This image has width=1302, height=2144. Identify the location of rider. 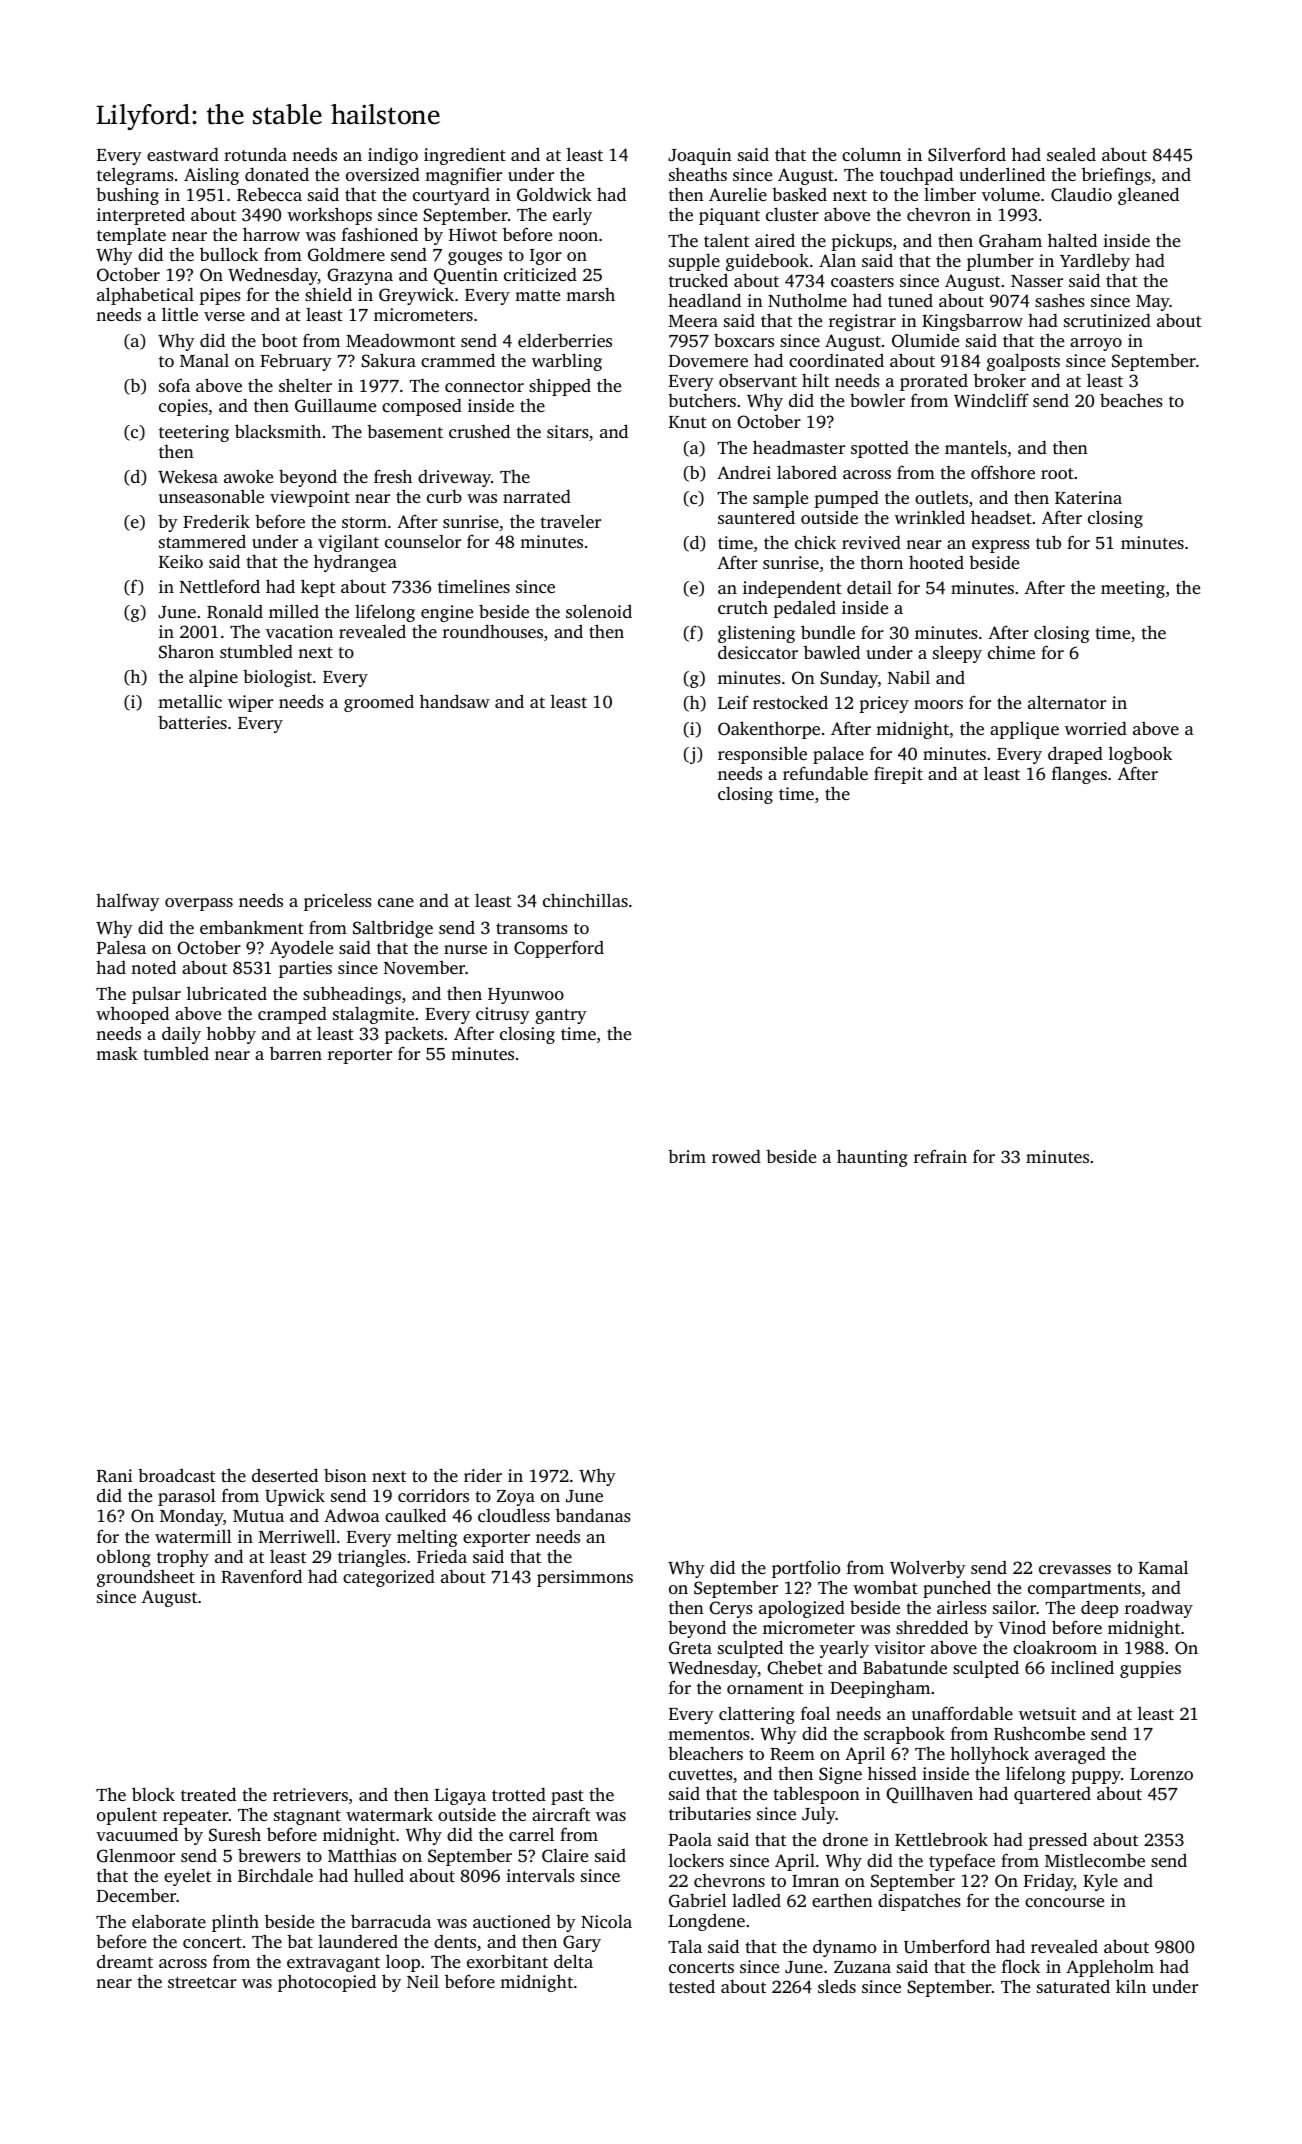
(483, 1475).
